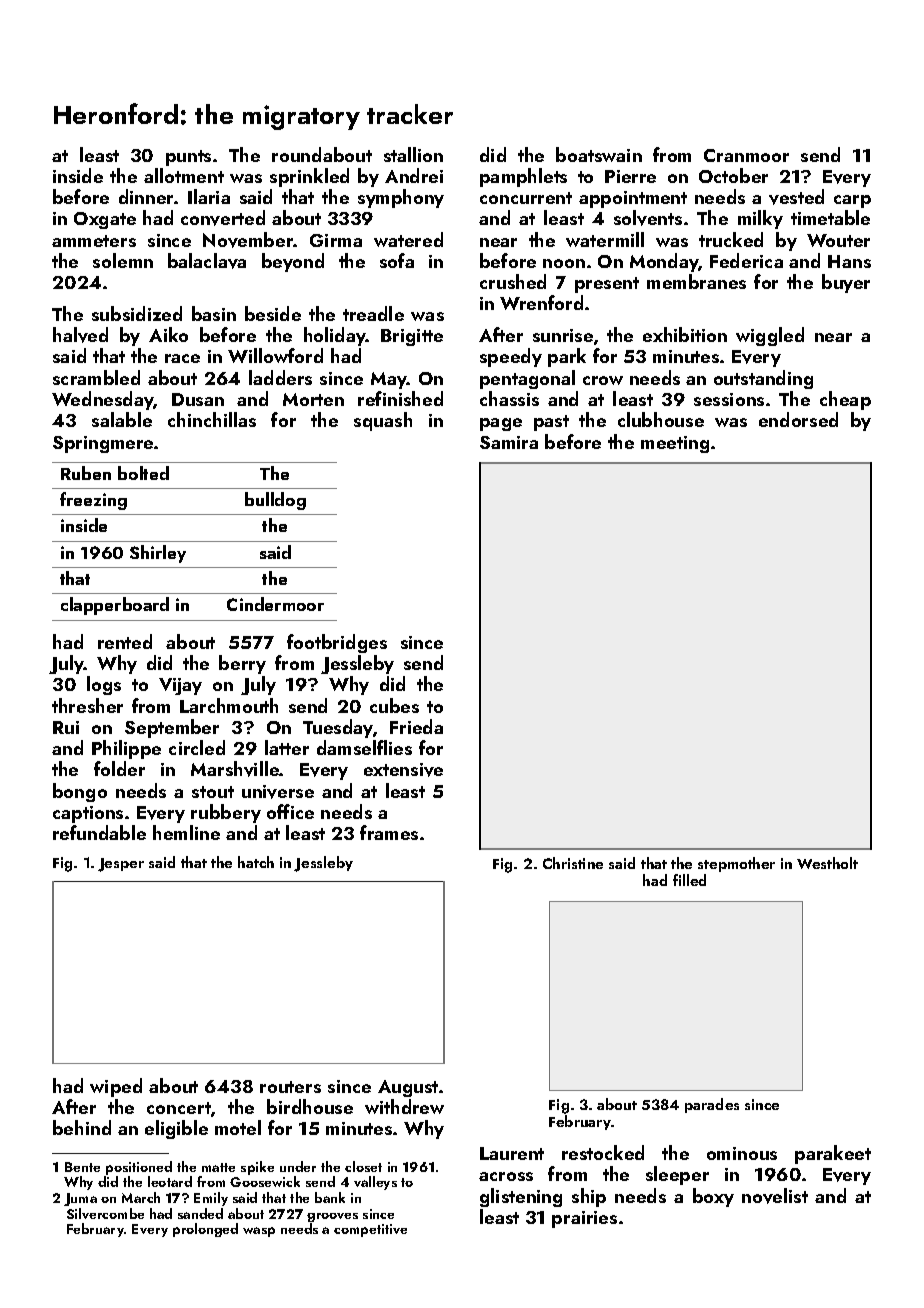  I want to click on boxy, so click(713, 1197).
